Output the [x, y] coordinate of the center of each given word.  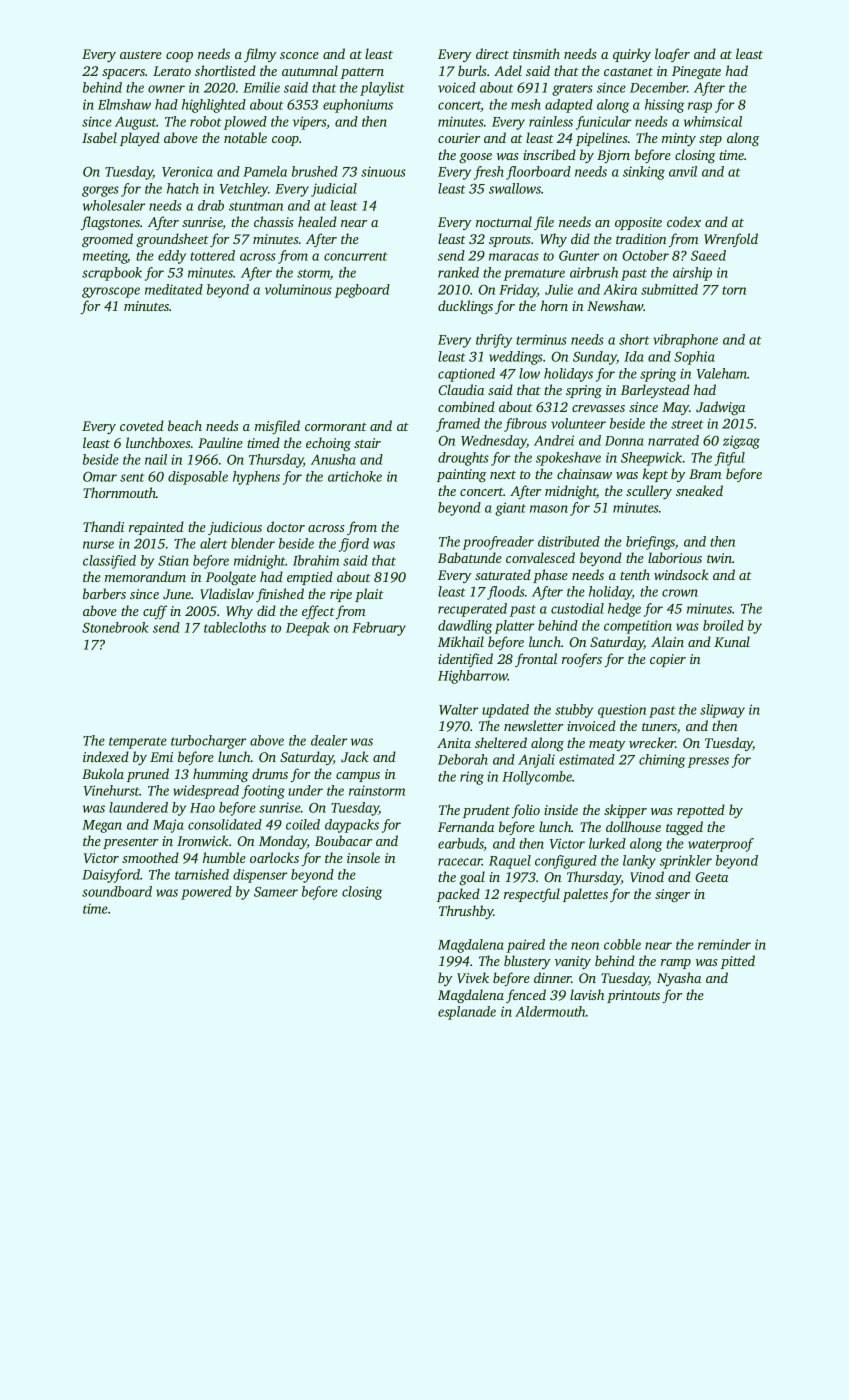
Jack [355, 756]
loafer [672, 55]
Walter [458, 709]
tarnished [202, 874]
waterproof [721, 845]
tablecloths [235, 627]
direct [492, 53]
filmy [260, 55]
